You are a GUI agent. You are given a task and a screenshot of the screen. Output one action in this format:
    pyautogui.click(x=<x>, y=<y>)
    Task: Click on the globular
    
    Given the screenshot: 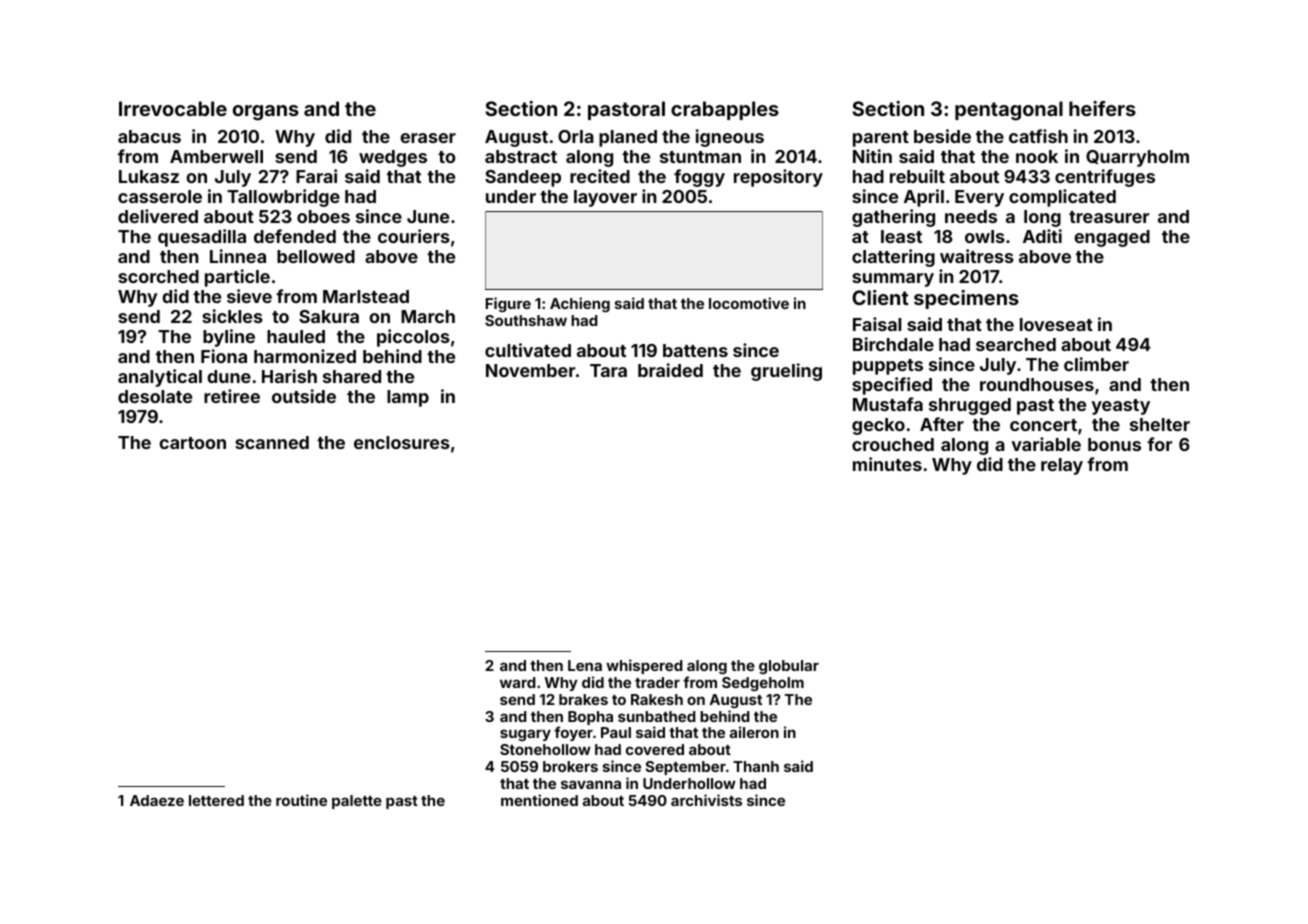 What is the action you would take?
    pyautogui.click(x=789, y=667)
